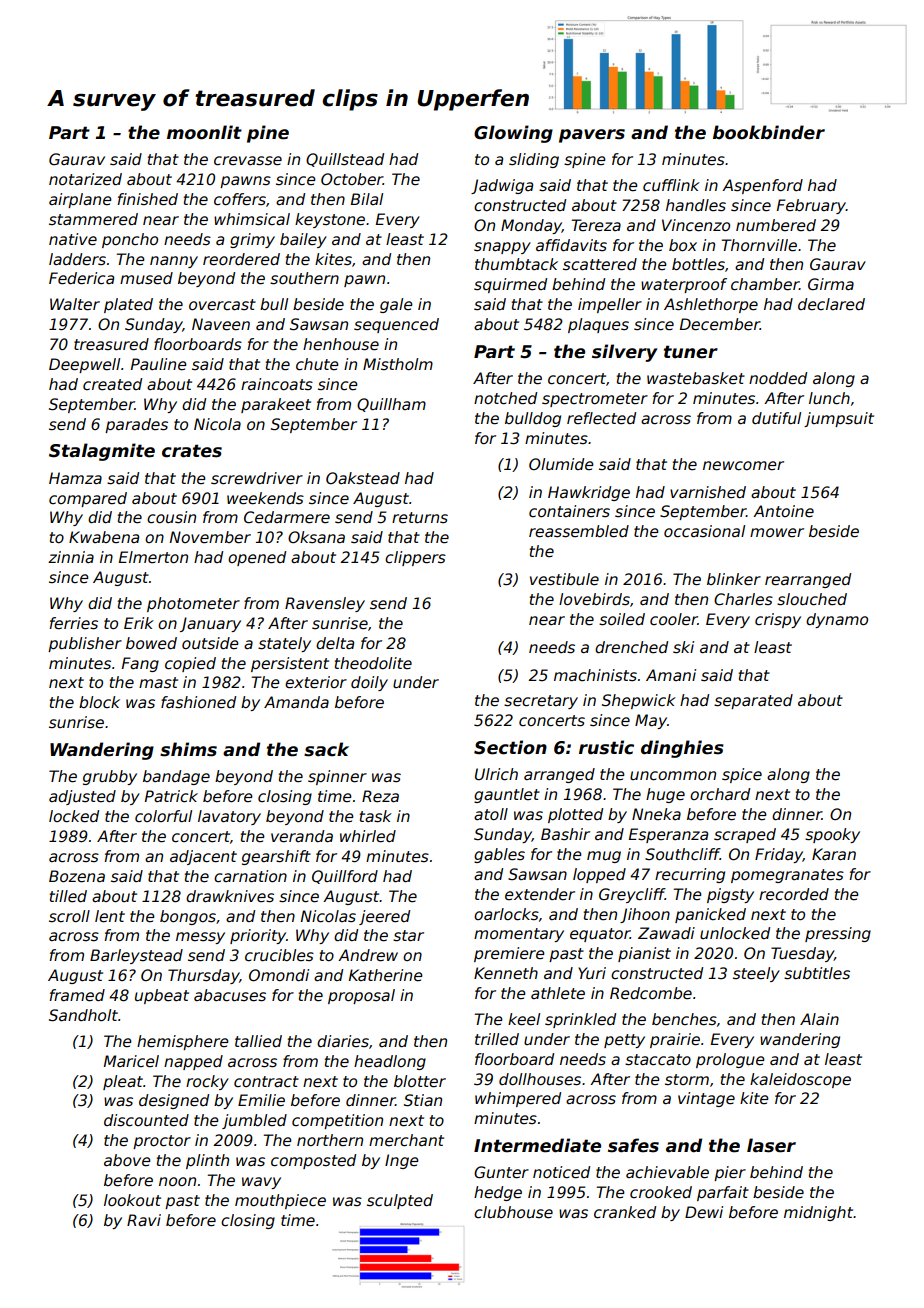 The image size is (924, 1308). Describe the element at coordinates (706, 1099) in the screenshot. I see `vintage` at that location.
